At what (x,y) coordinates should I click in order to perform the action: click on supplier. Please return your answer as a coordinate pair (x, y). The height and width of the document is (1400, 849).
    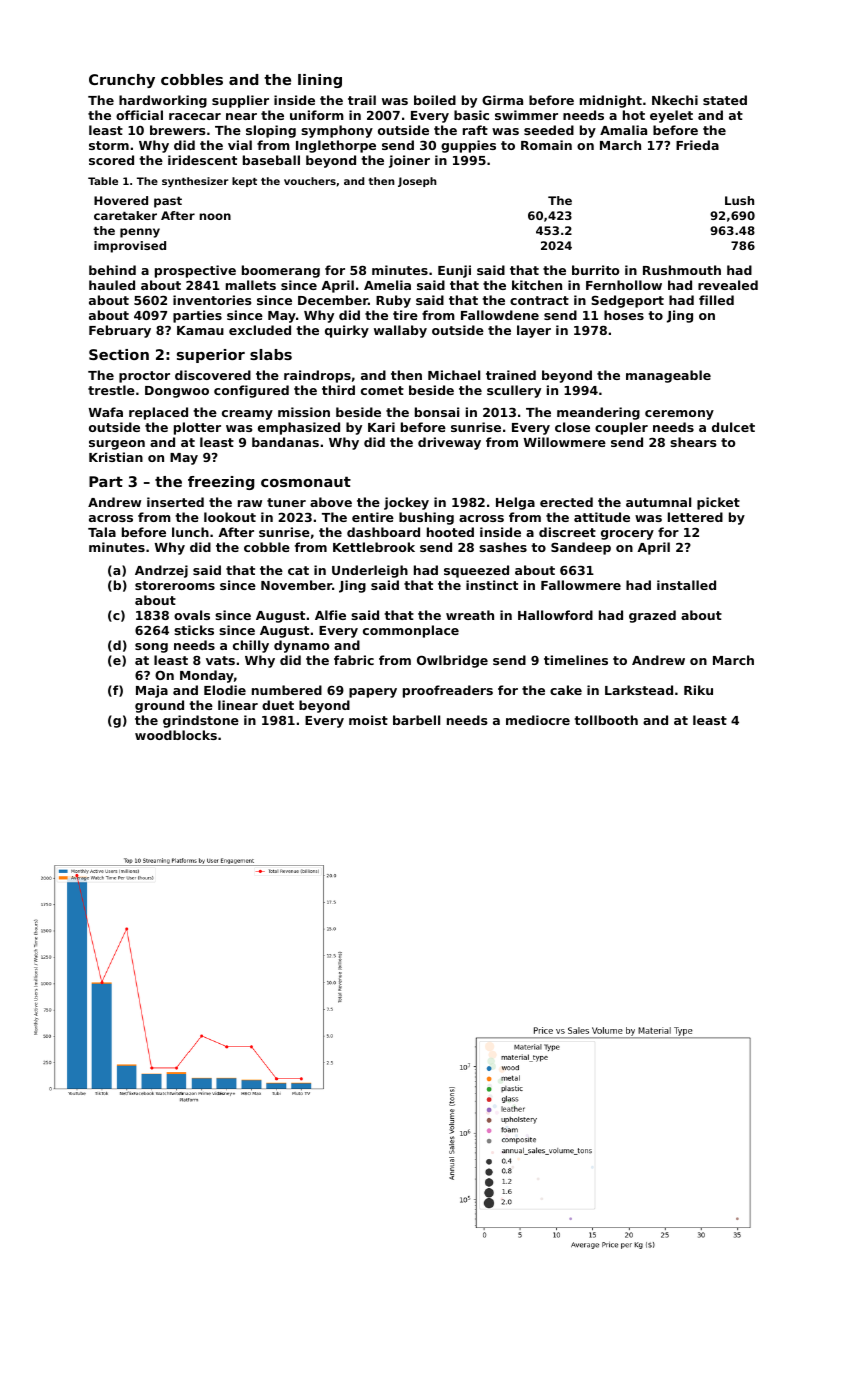
    Looking at the image, I should click on (240, 101).
